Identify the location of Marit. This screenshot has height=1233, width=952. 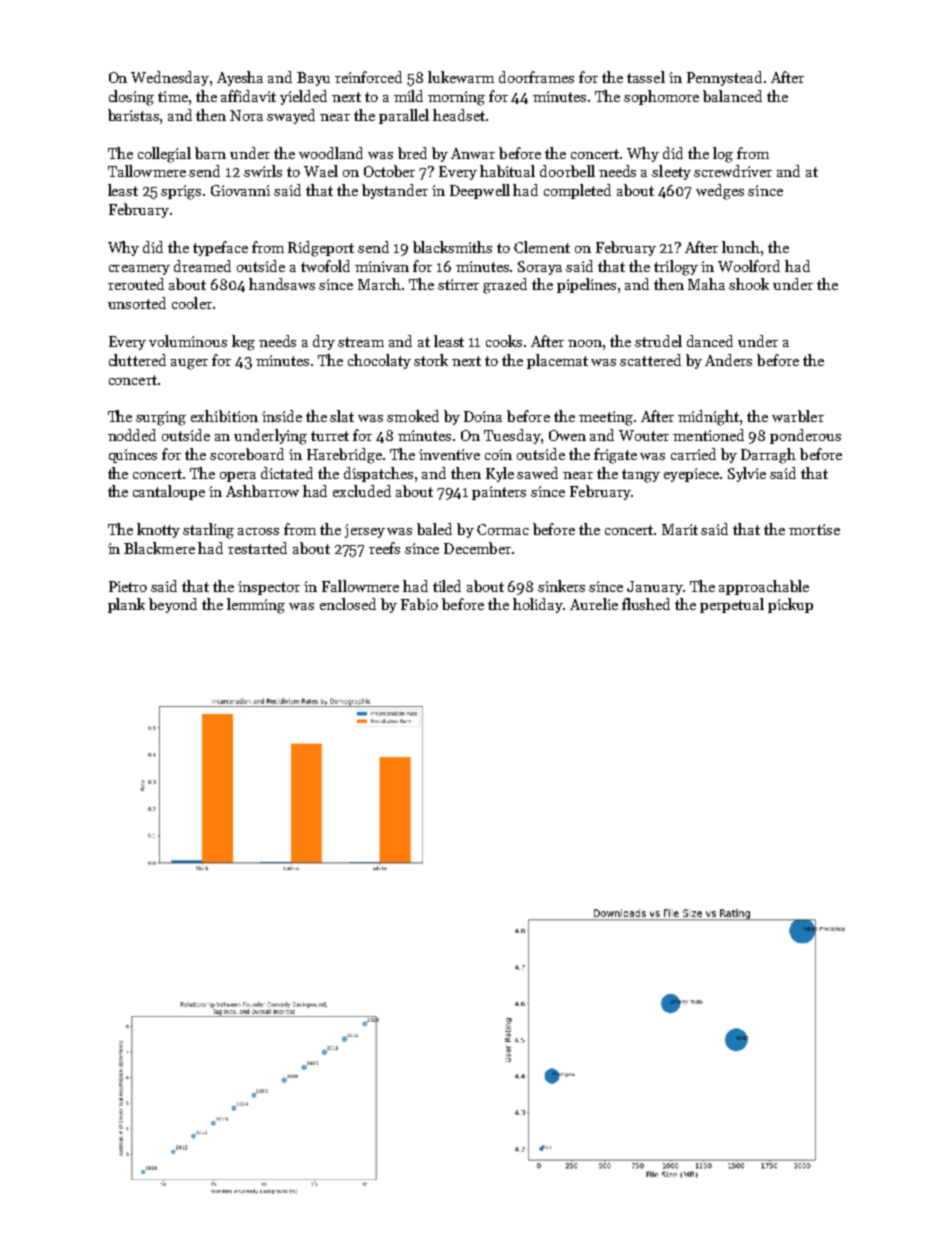
(680, 529).
